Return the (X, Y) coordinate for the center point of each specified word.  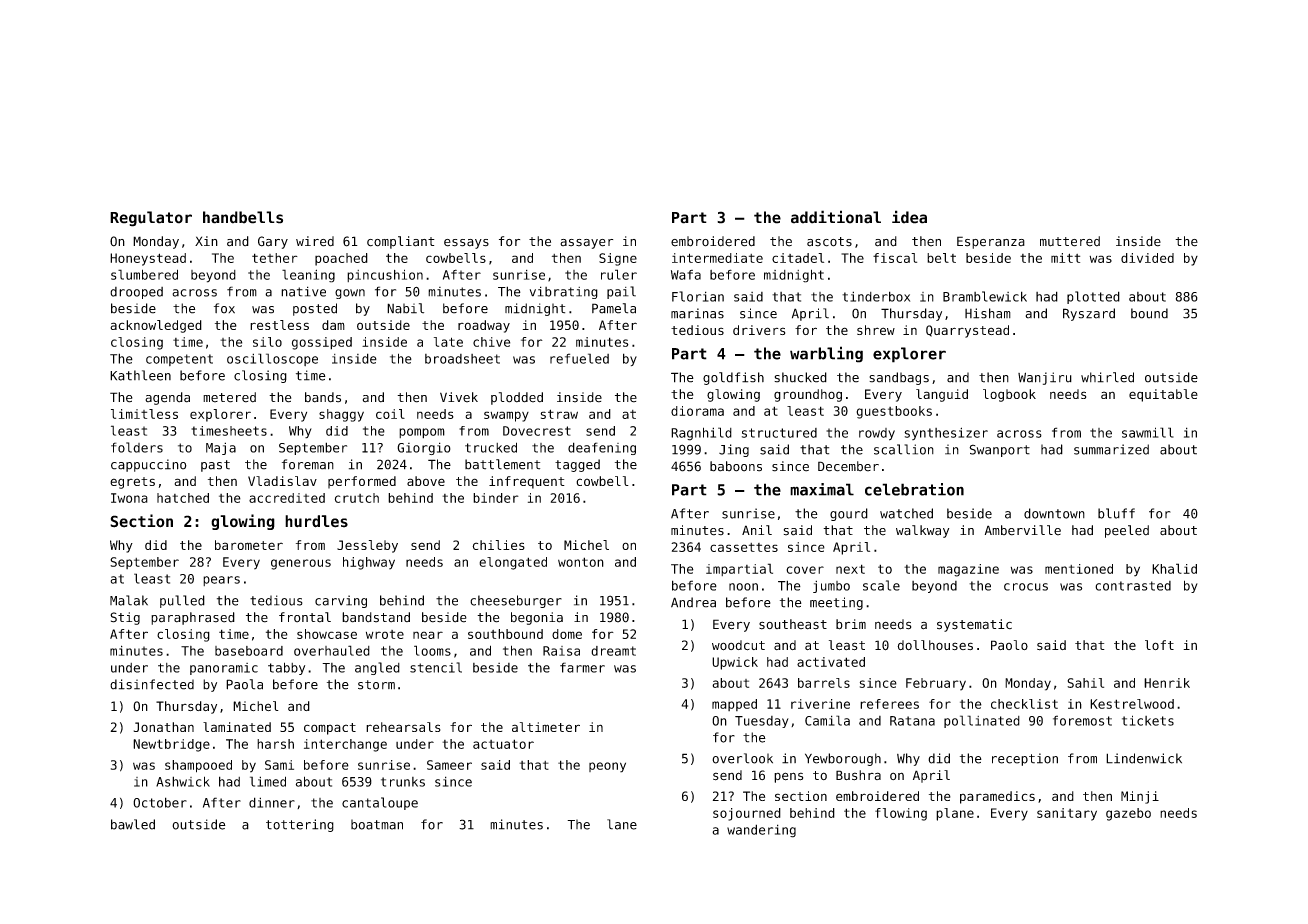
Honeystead (148, 259)
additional (836, 217)
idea (909, 217)
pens (788, 777)
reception (1025, 759)
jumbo (831, 586)
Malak (129, 600)
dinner (272, 802)
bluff (1116, 513)
